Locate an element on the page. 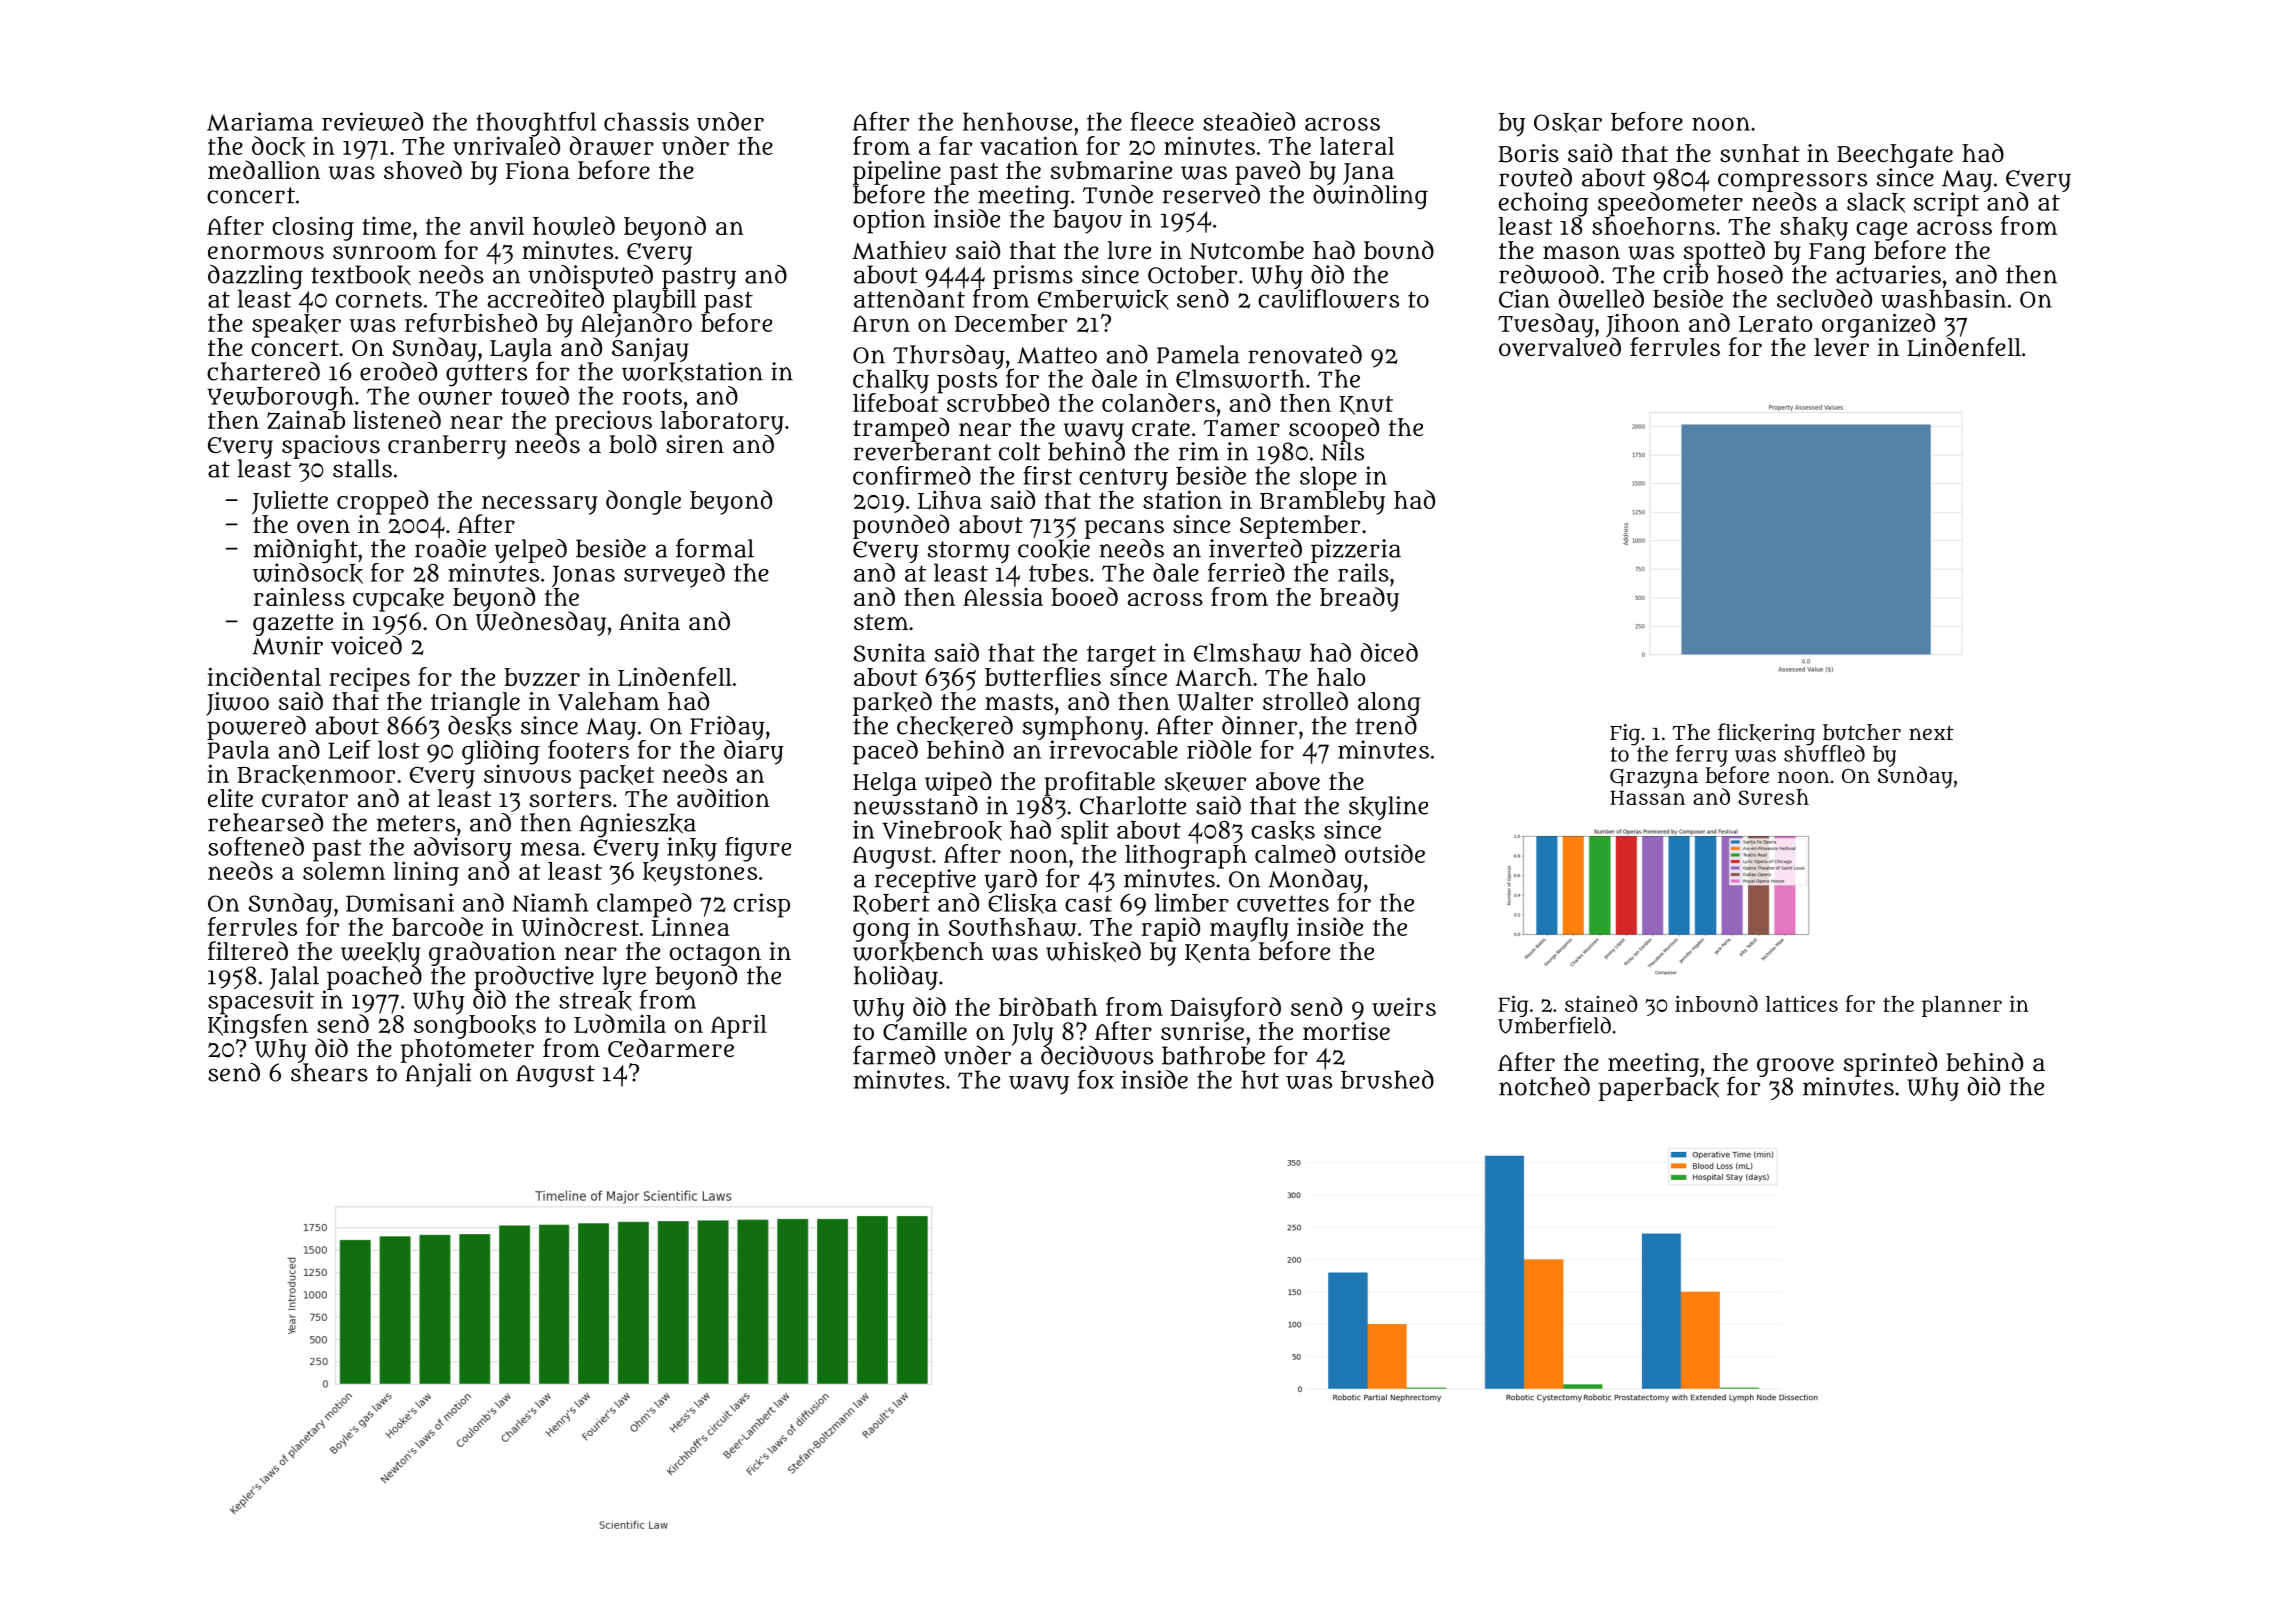 The width and height of the page is (2292, 1620). undisputed is located at coordinates (590, 277).
